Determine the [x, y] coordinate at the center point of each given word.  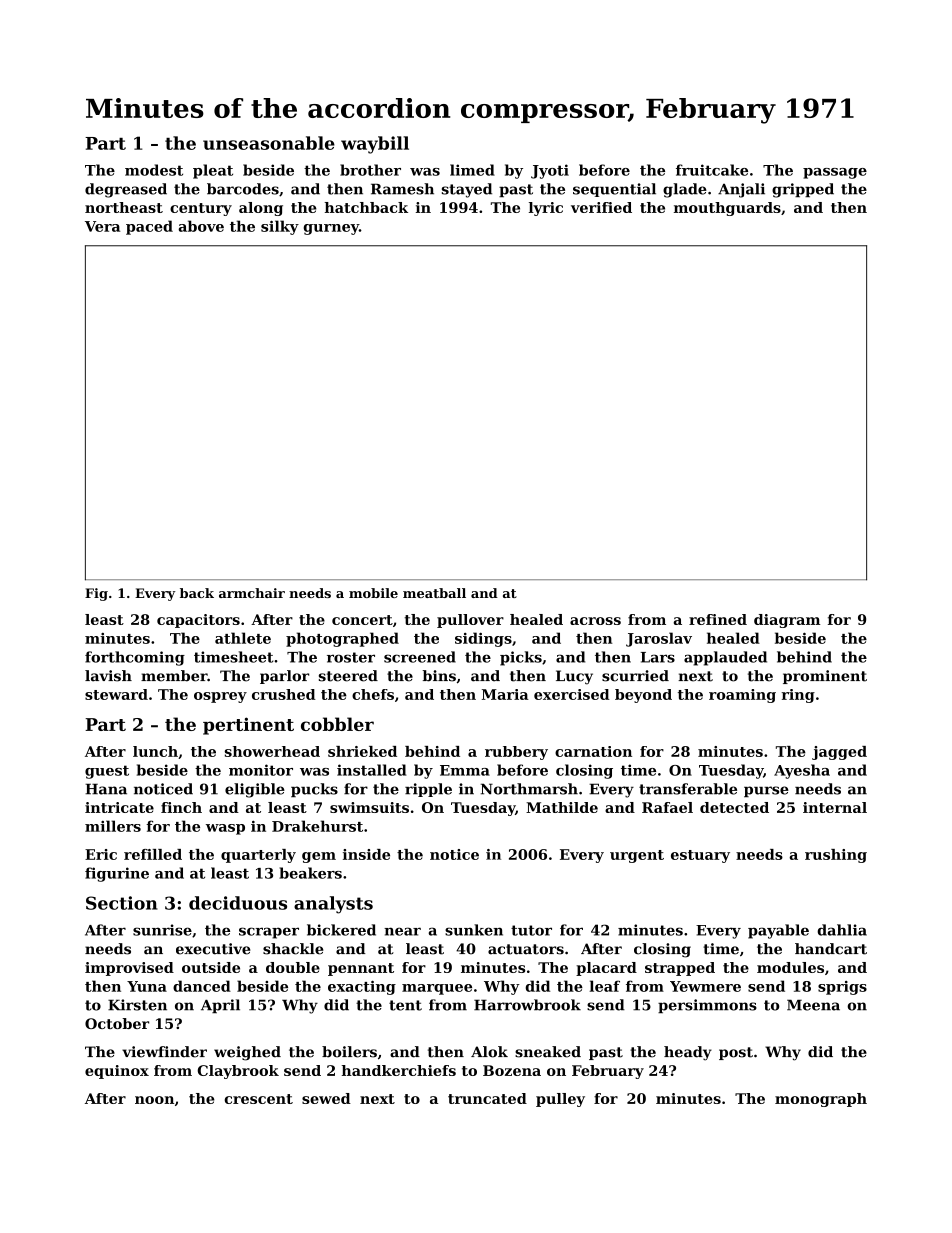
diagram [787, 621]
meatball [434, 593]
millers [113, 826]
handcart [831, 949]
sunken [474, 930]
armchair [252, 593]
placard [606, 969]
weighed [247, 1053]
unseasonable [269, 143]
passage [835, 173]
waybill [375, 145]
